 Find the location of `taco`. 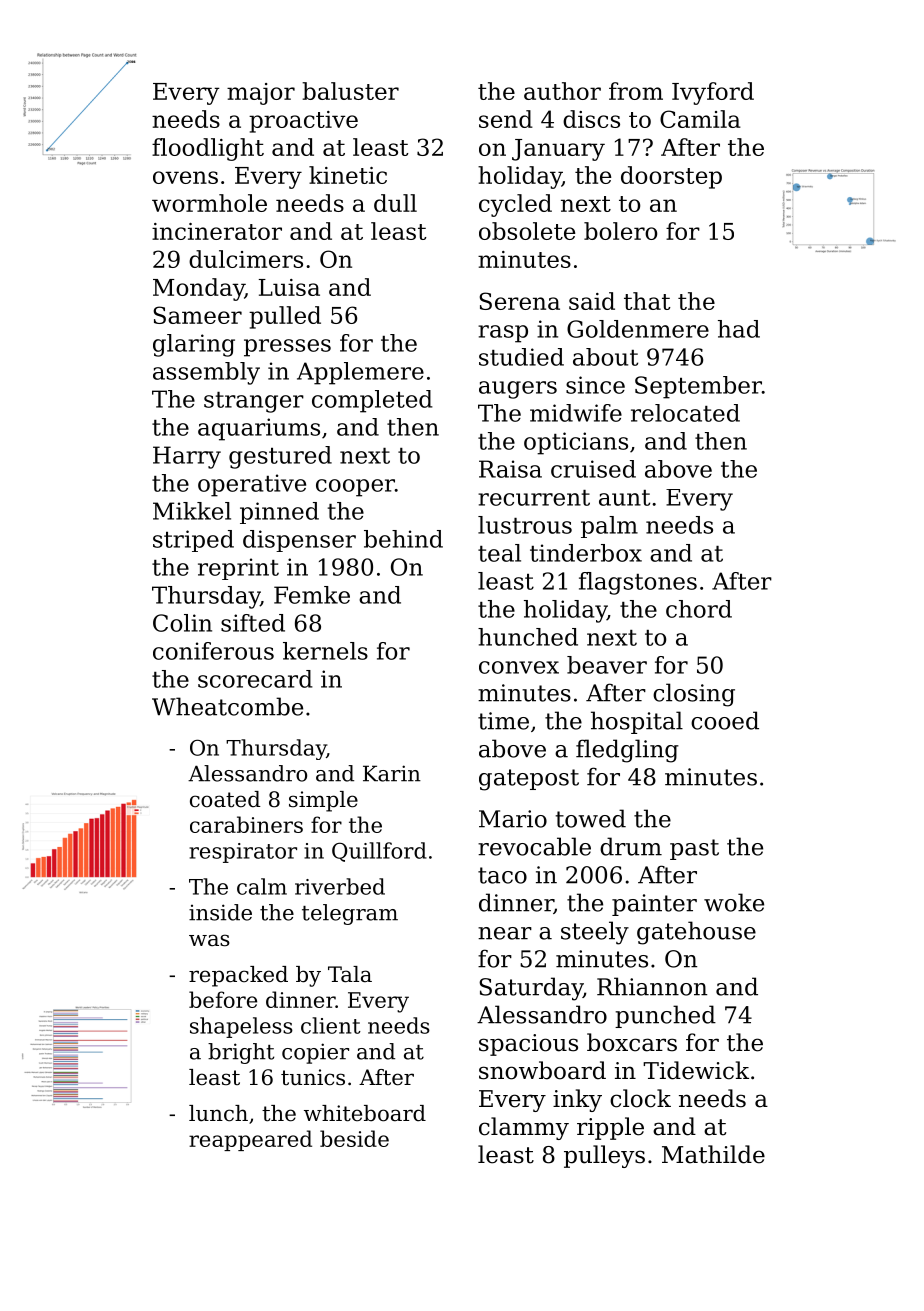

taco is located at coordinates (502, 875).
